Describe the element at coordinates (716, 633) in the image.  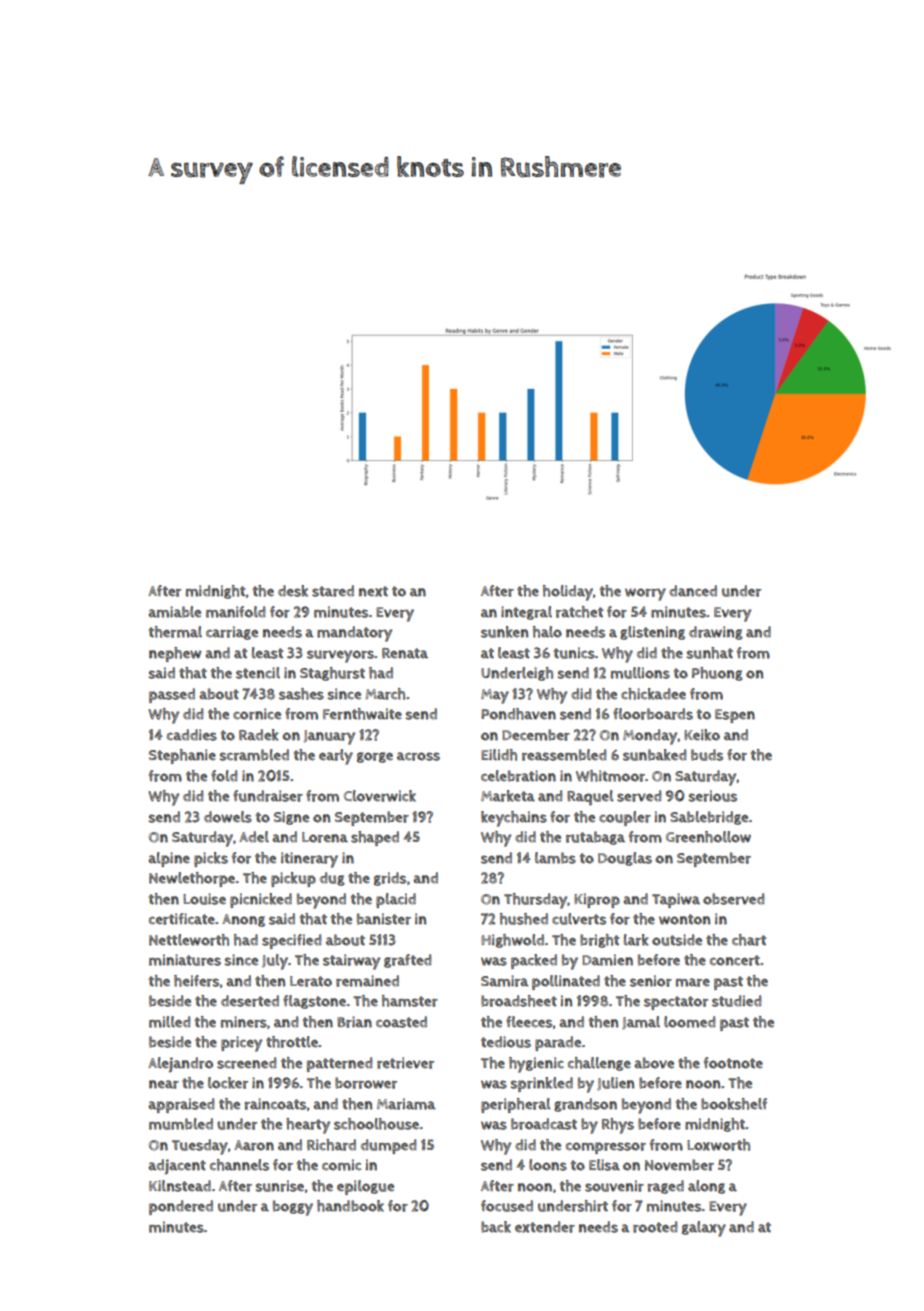
I see `drawing` at that location.
